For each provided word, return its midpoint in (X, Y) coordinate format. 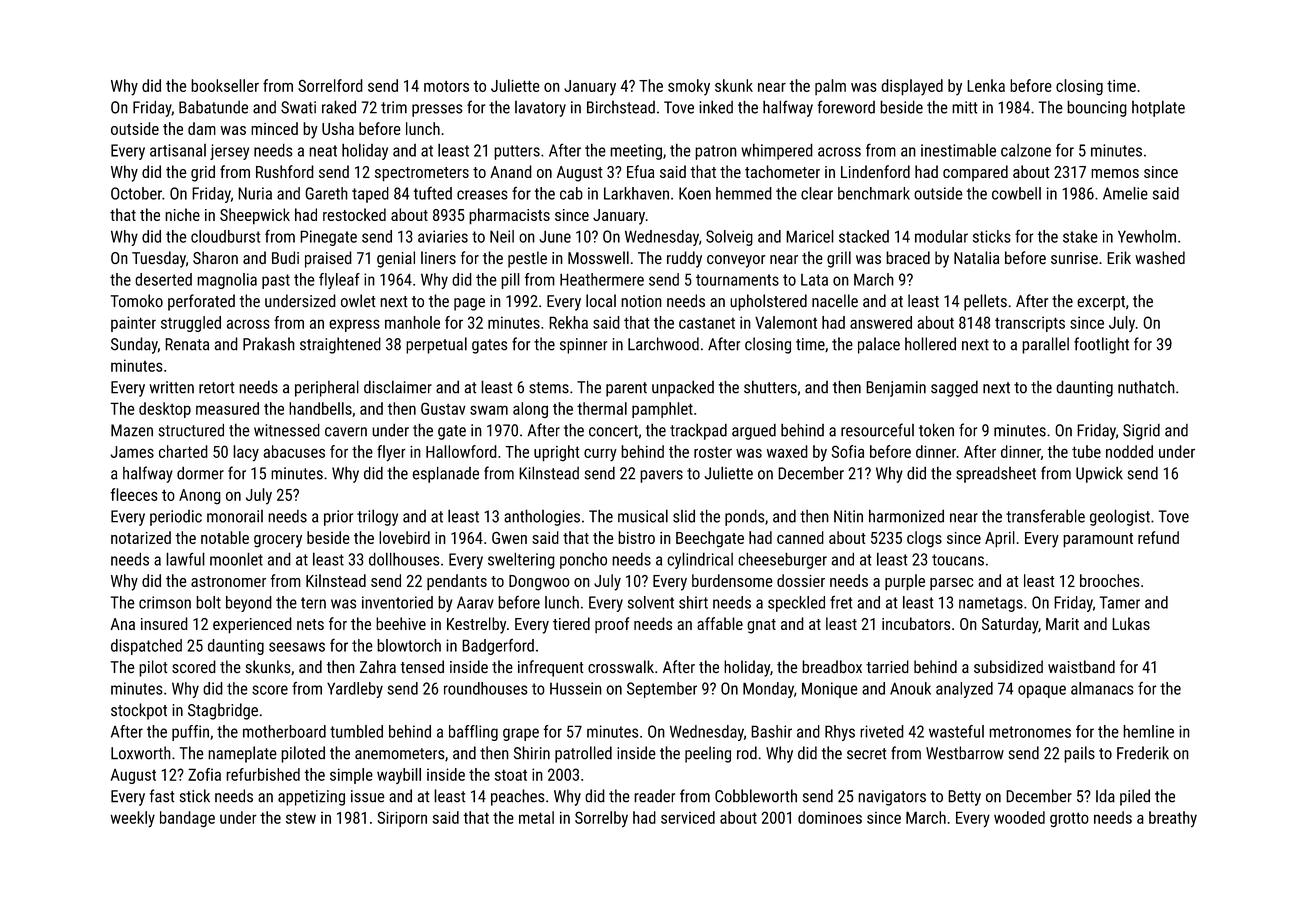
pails (1079, 754)
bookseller (225, 85)
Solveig (729, 238)
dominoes (830, 817)
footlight (1101, 345)
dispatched (146, 647)
